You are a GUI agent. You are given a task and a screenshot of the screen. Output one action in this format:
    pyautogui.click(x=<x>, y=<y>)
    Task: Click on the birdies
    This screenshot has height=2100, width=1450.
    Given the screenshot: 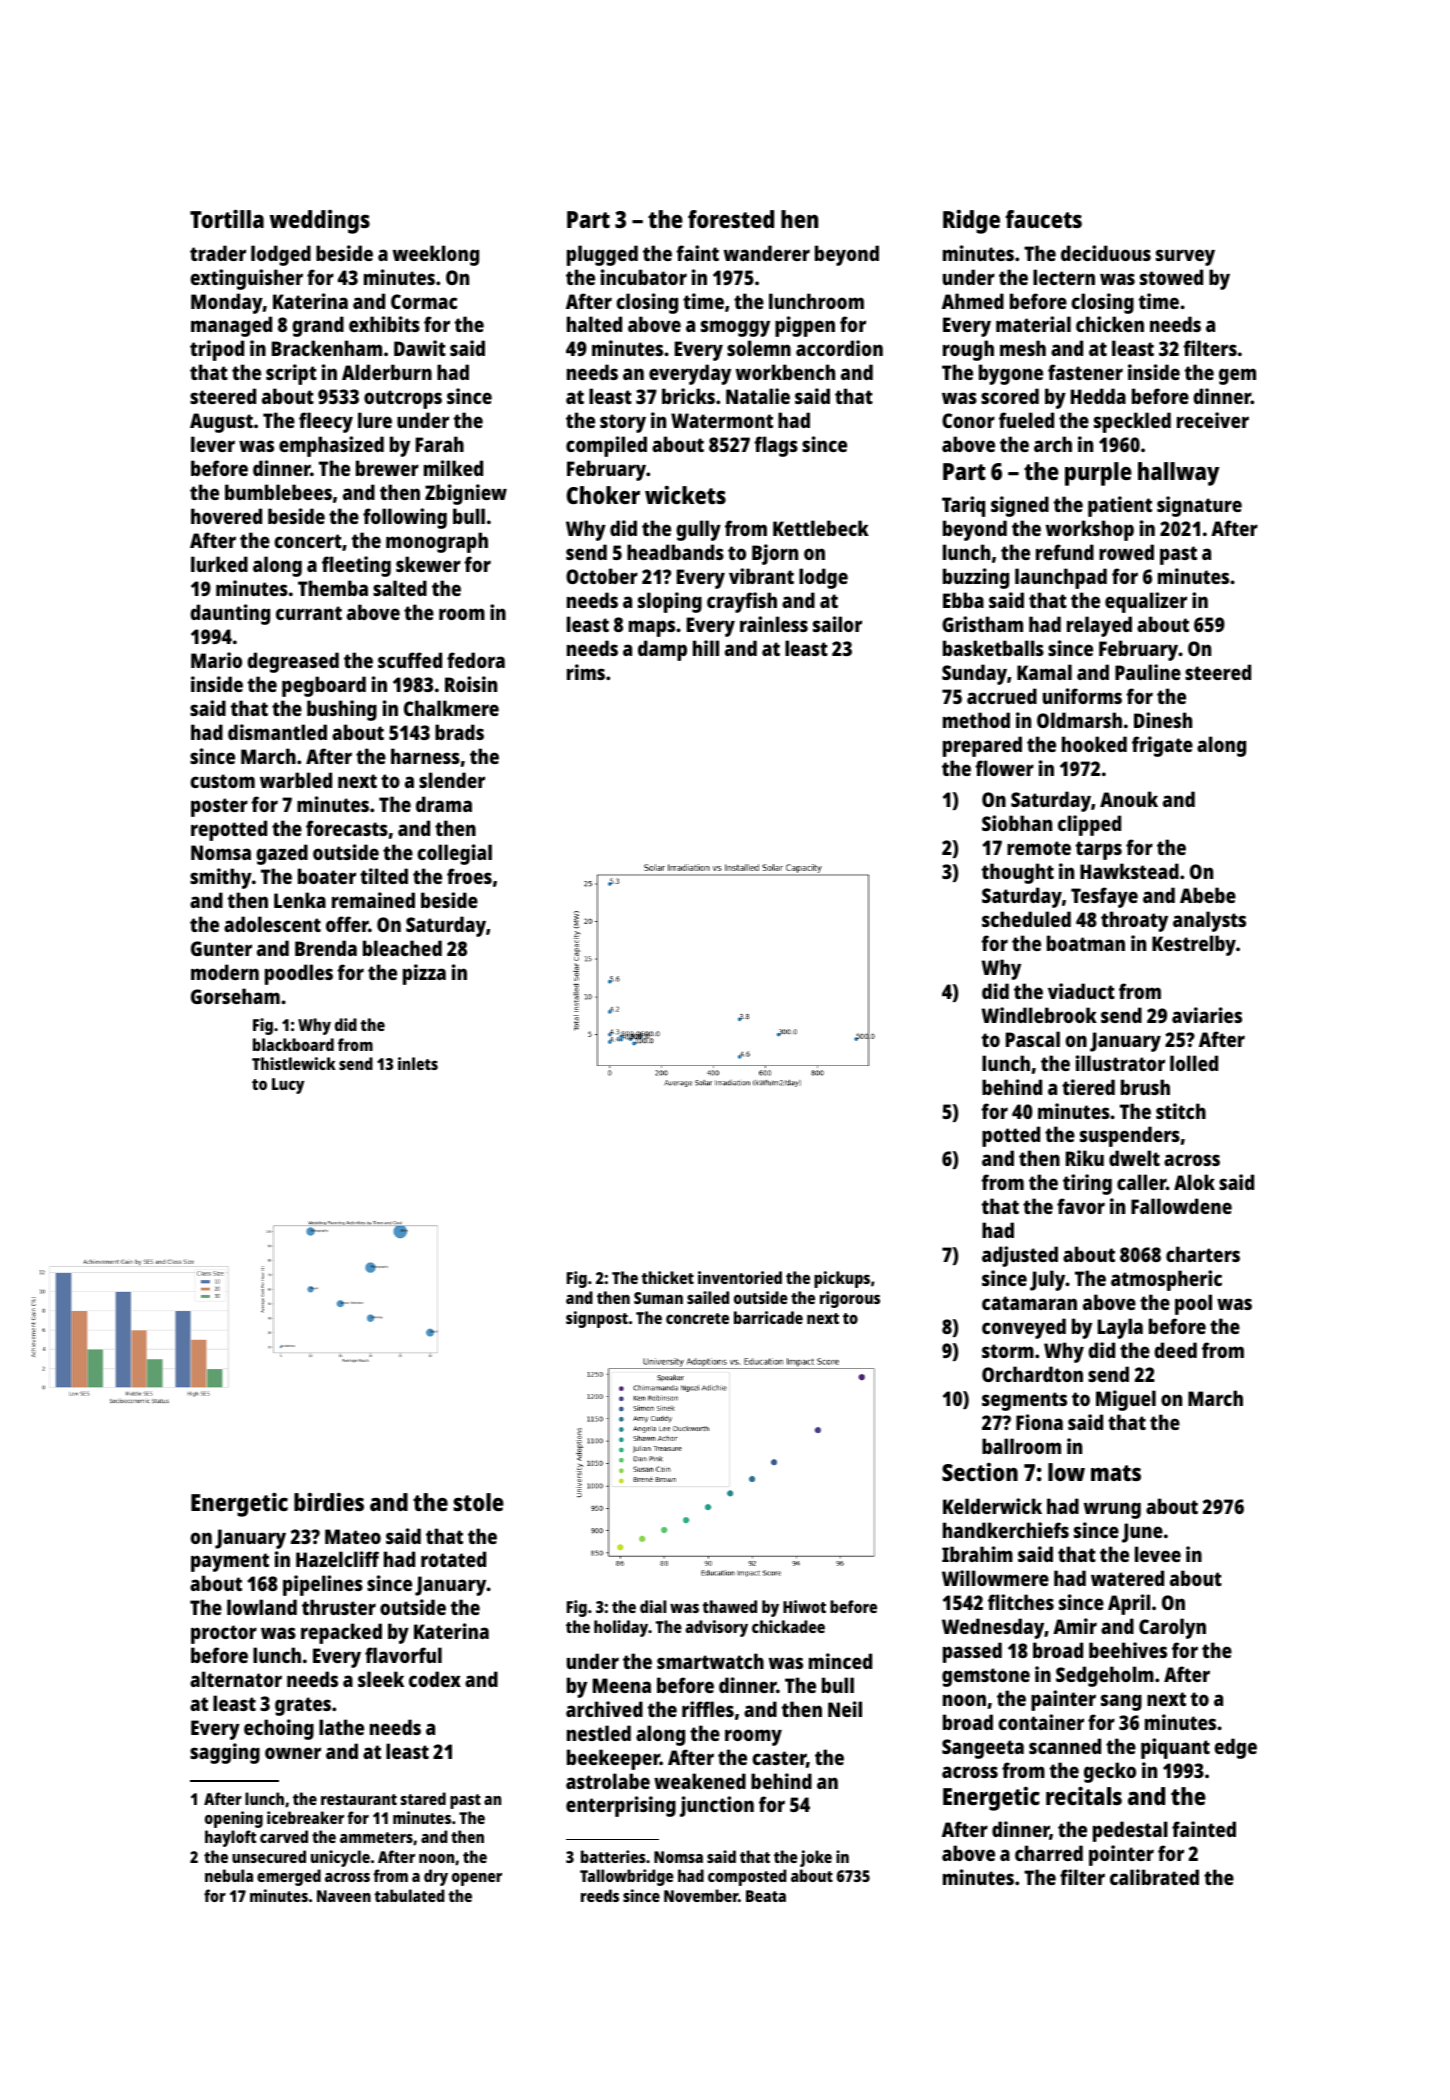 What is the action you would take?
    pyautogui.click(x=329, y=1502)
